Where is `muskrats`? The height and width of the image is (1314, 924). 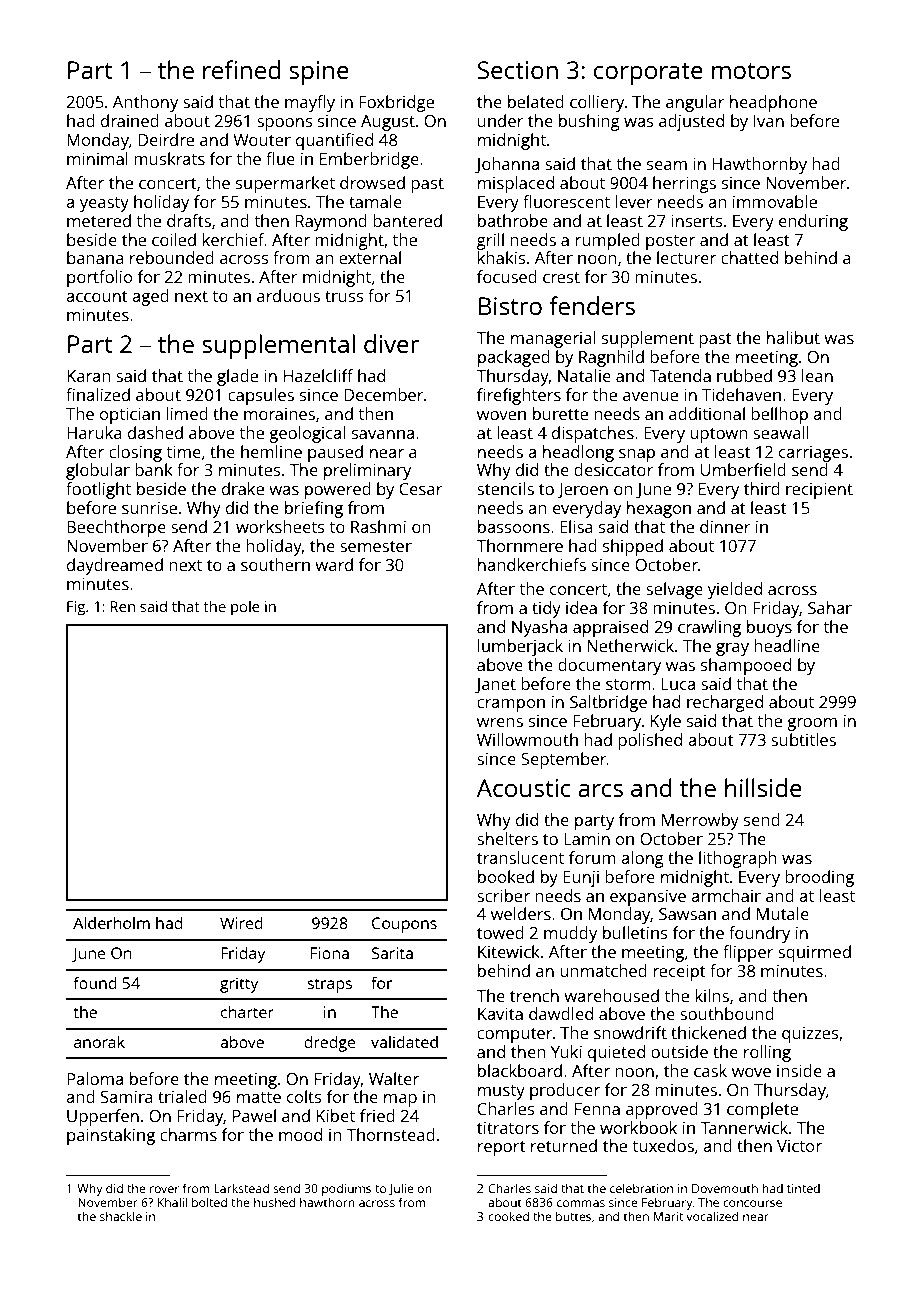
muskrats is located at coordinates (169, 158).
